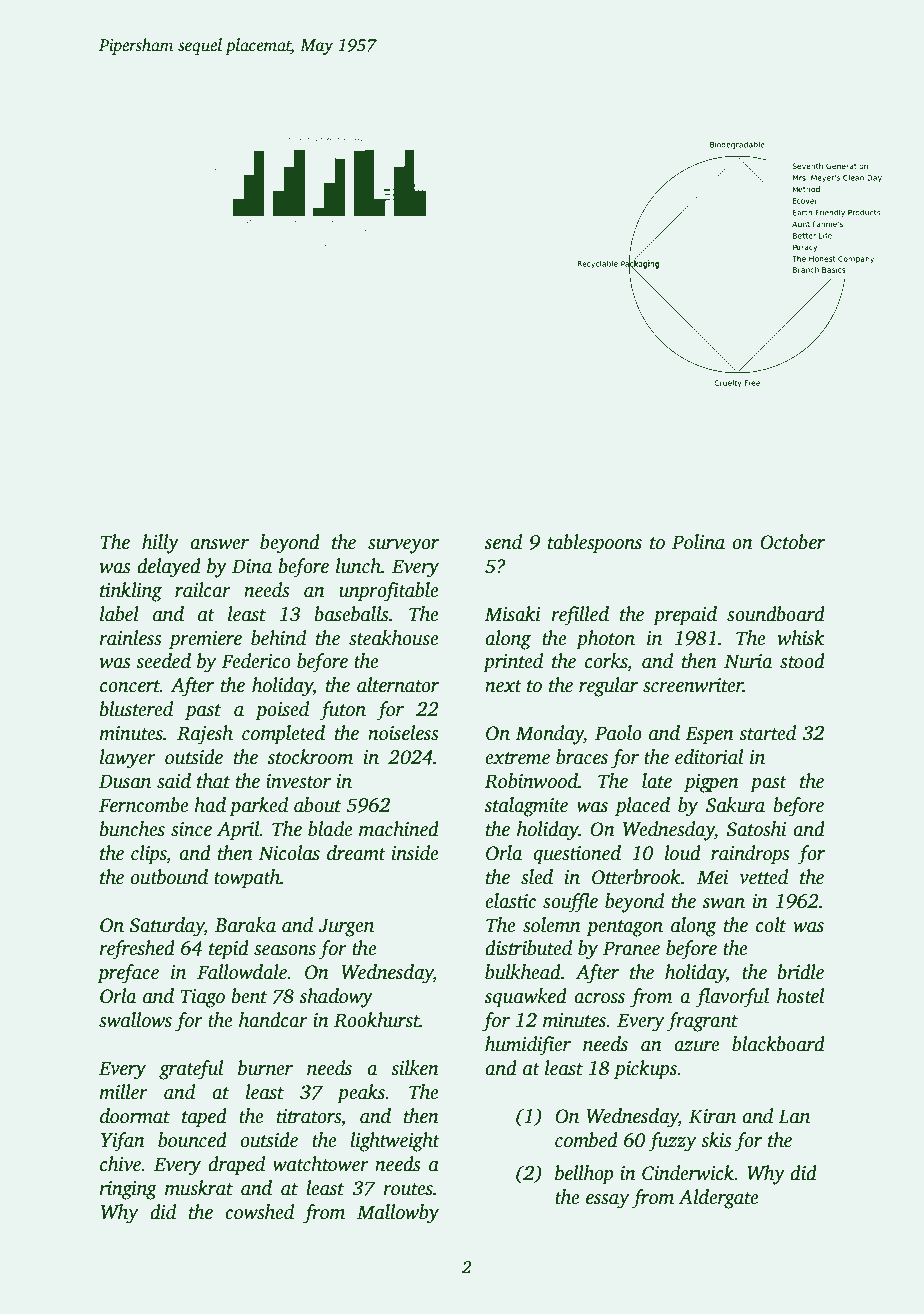  Describe the element at coordinates (698, 542) in the screenshot. I see `Polina` at that location.
